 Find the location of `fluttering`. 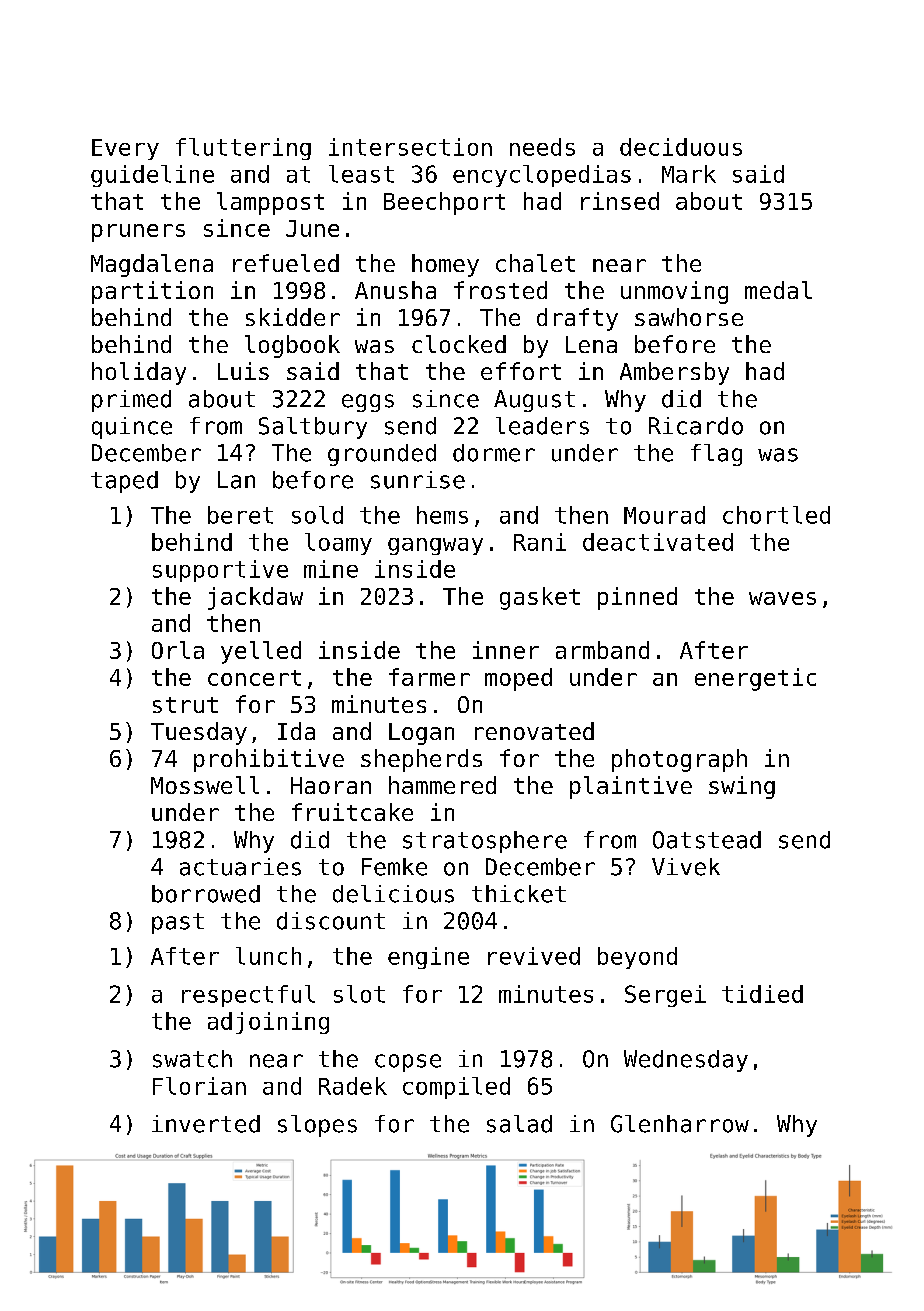

fluttering is located at coordinates (243, 149).
